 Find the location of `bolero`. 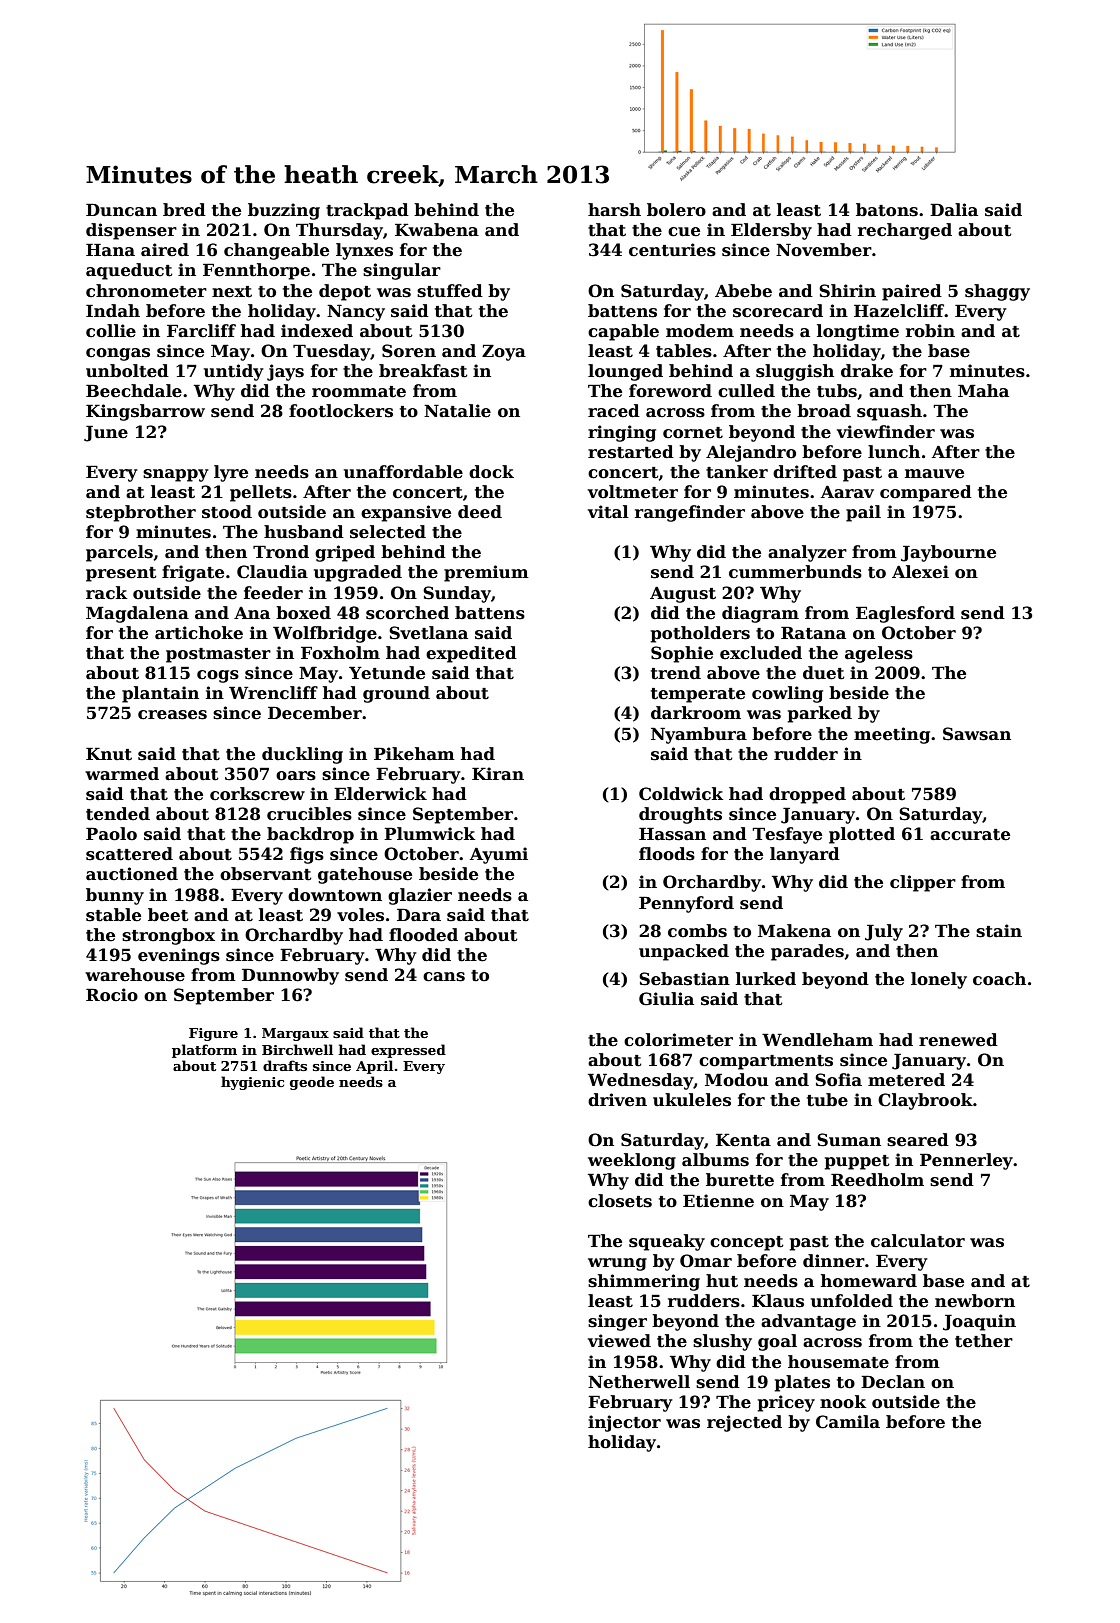

bolero is located at coordinates (676, 210).
